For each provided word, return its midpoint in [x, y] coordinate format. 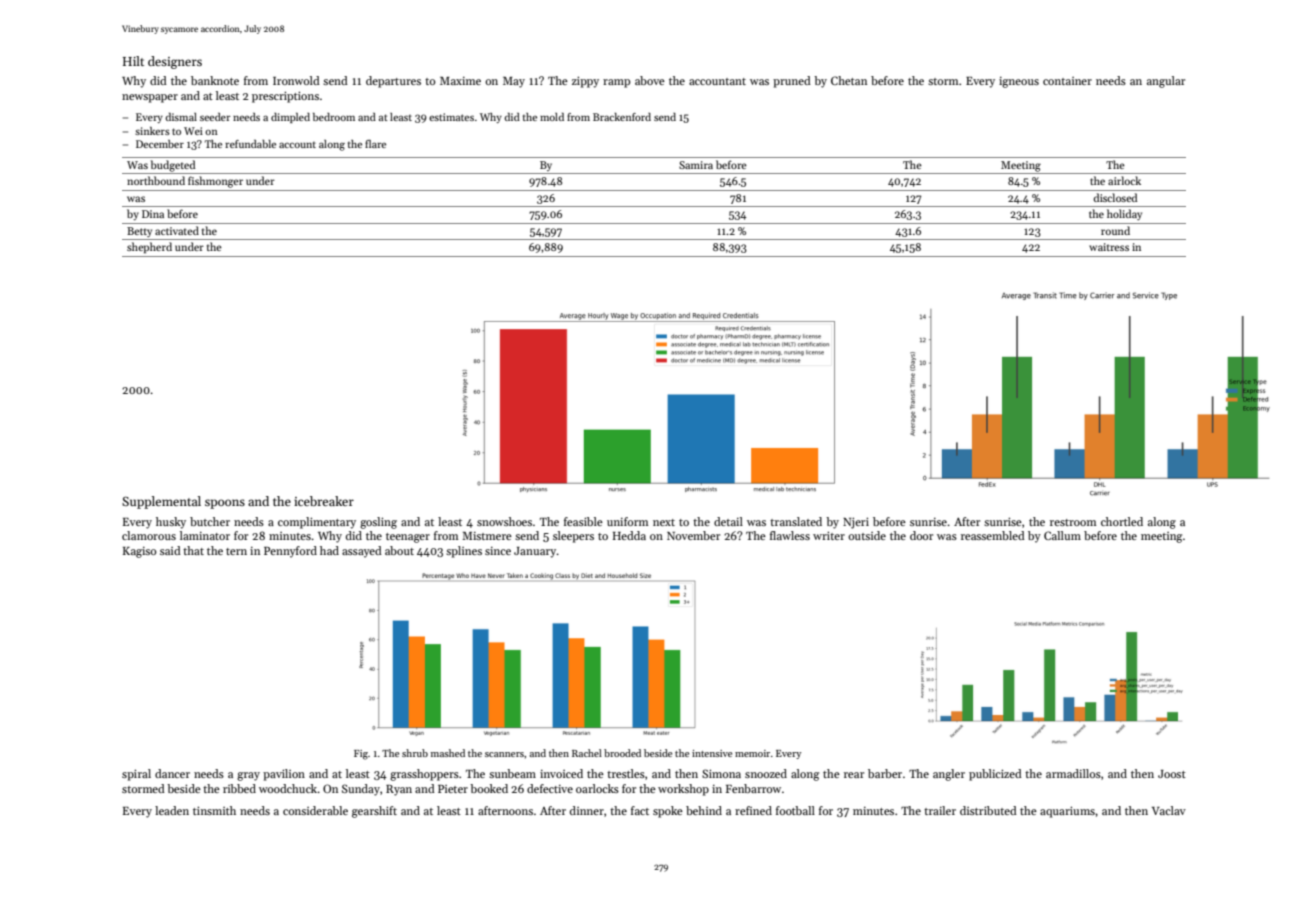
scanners [504, 754]
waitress [1109, 247]
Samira [696, 165]
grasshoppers [424, 775]
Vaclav [1169, 810]
